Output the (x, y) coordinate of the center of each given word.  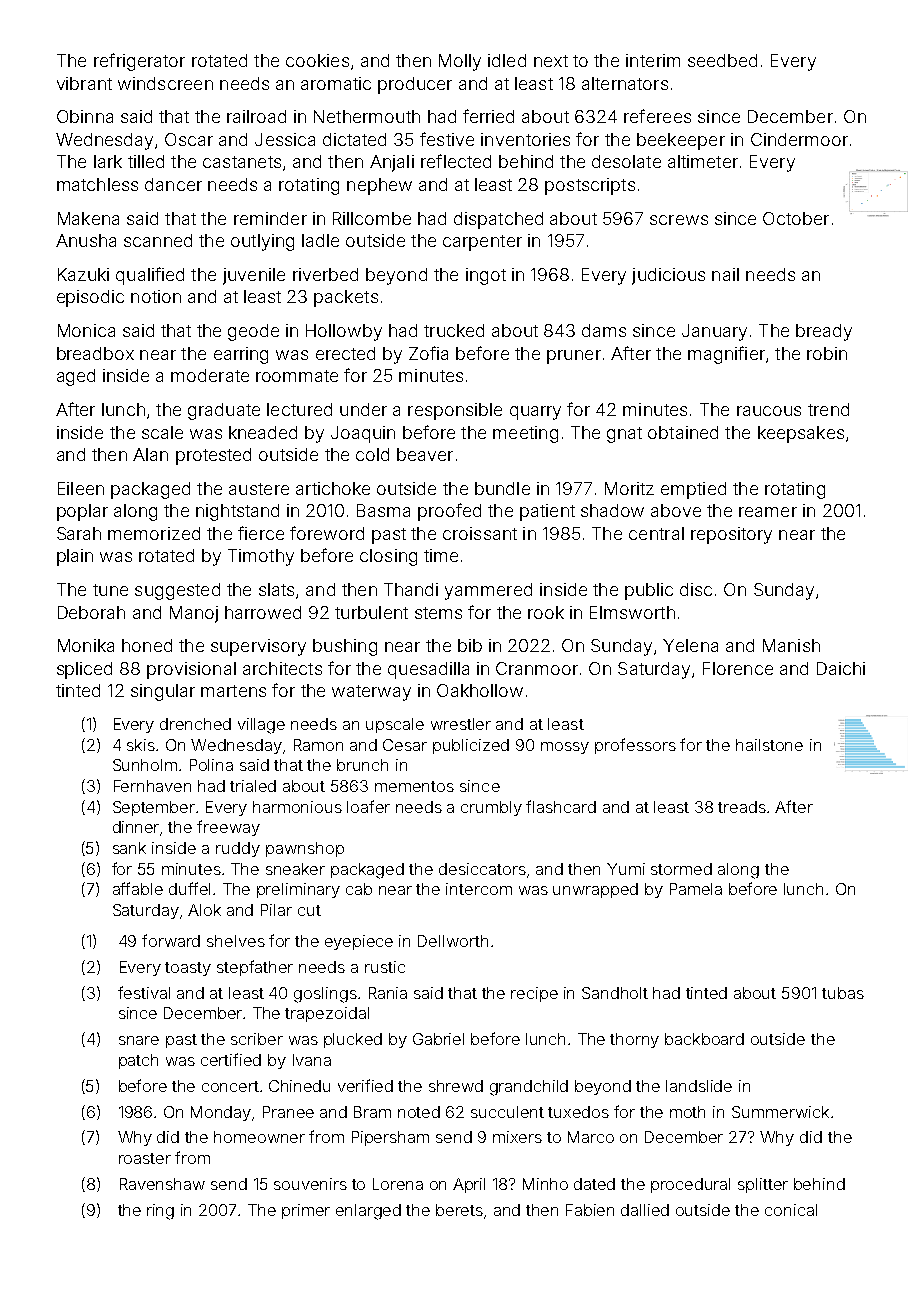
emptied (693, 490)
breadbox (95, 353)
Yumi (626, 869)
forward (171, 940)
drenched (195, 724)
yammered (488, 591)
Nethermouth (367, 116)
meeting (525, 434)
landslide (699, 1086)
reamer (768, 512)
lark (108, 161)
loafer (368, 806)
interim (653, 60)
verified (365, 1085)
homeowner (259, 1137)
